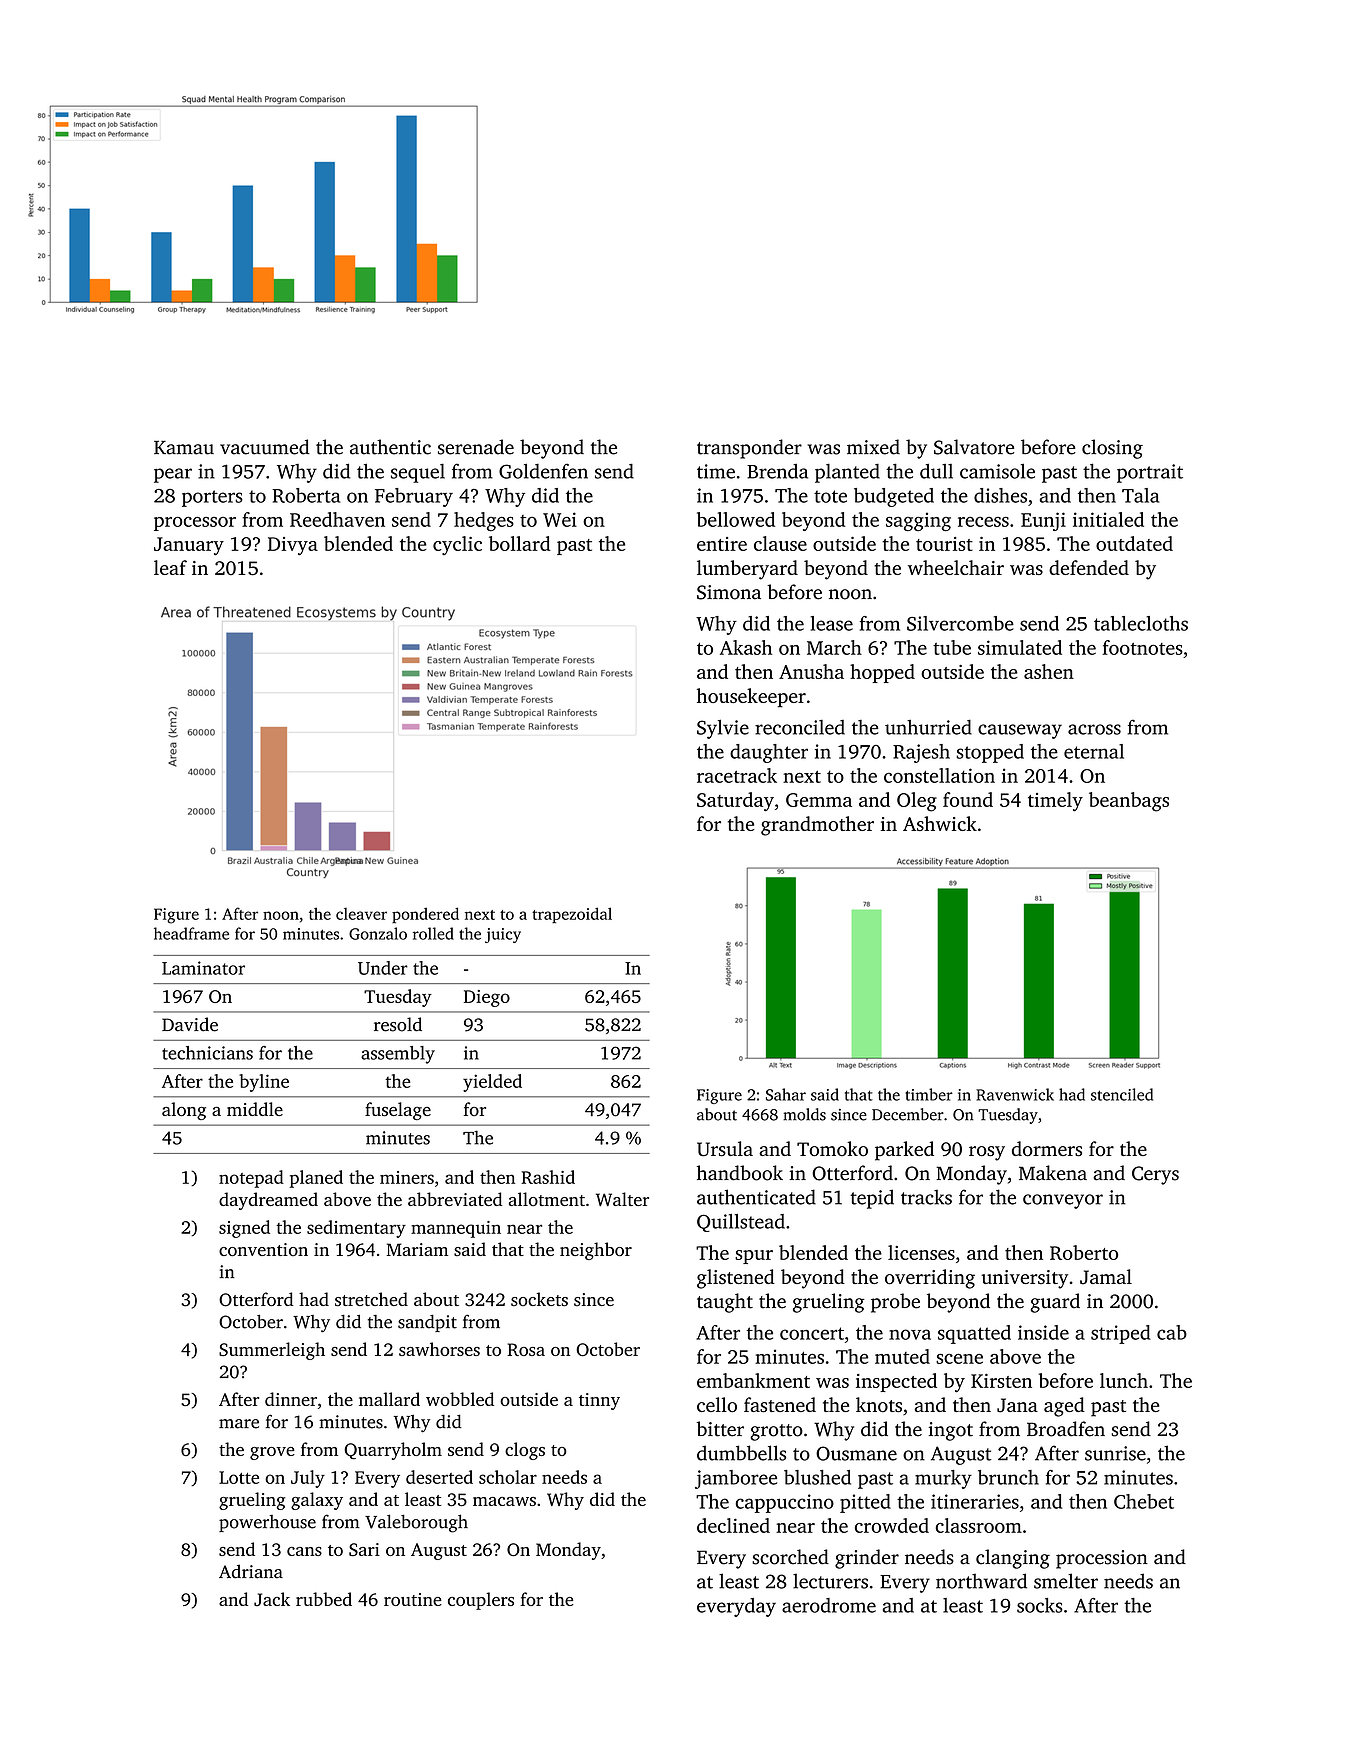  I want to click on stenciled, so click(1122, 1094).
